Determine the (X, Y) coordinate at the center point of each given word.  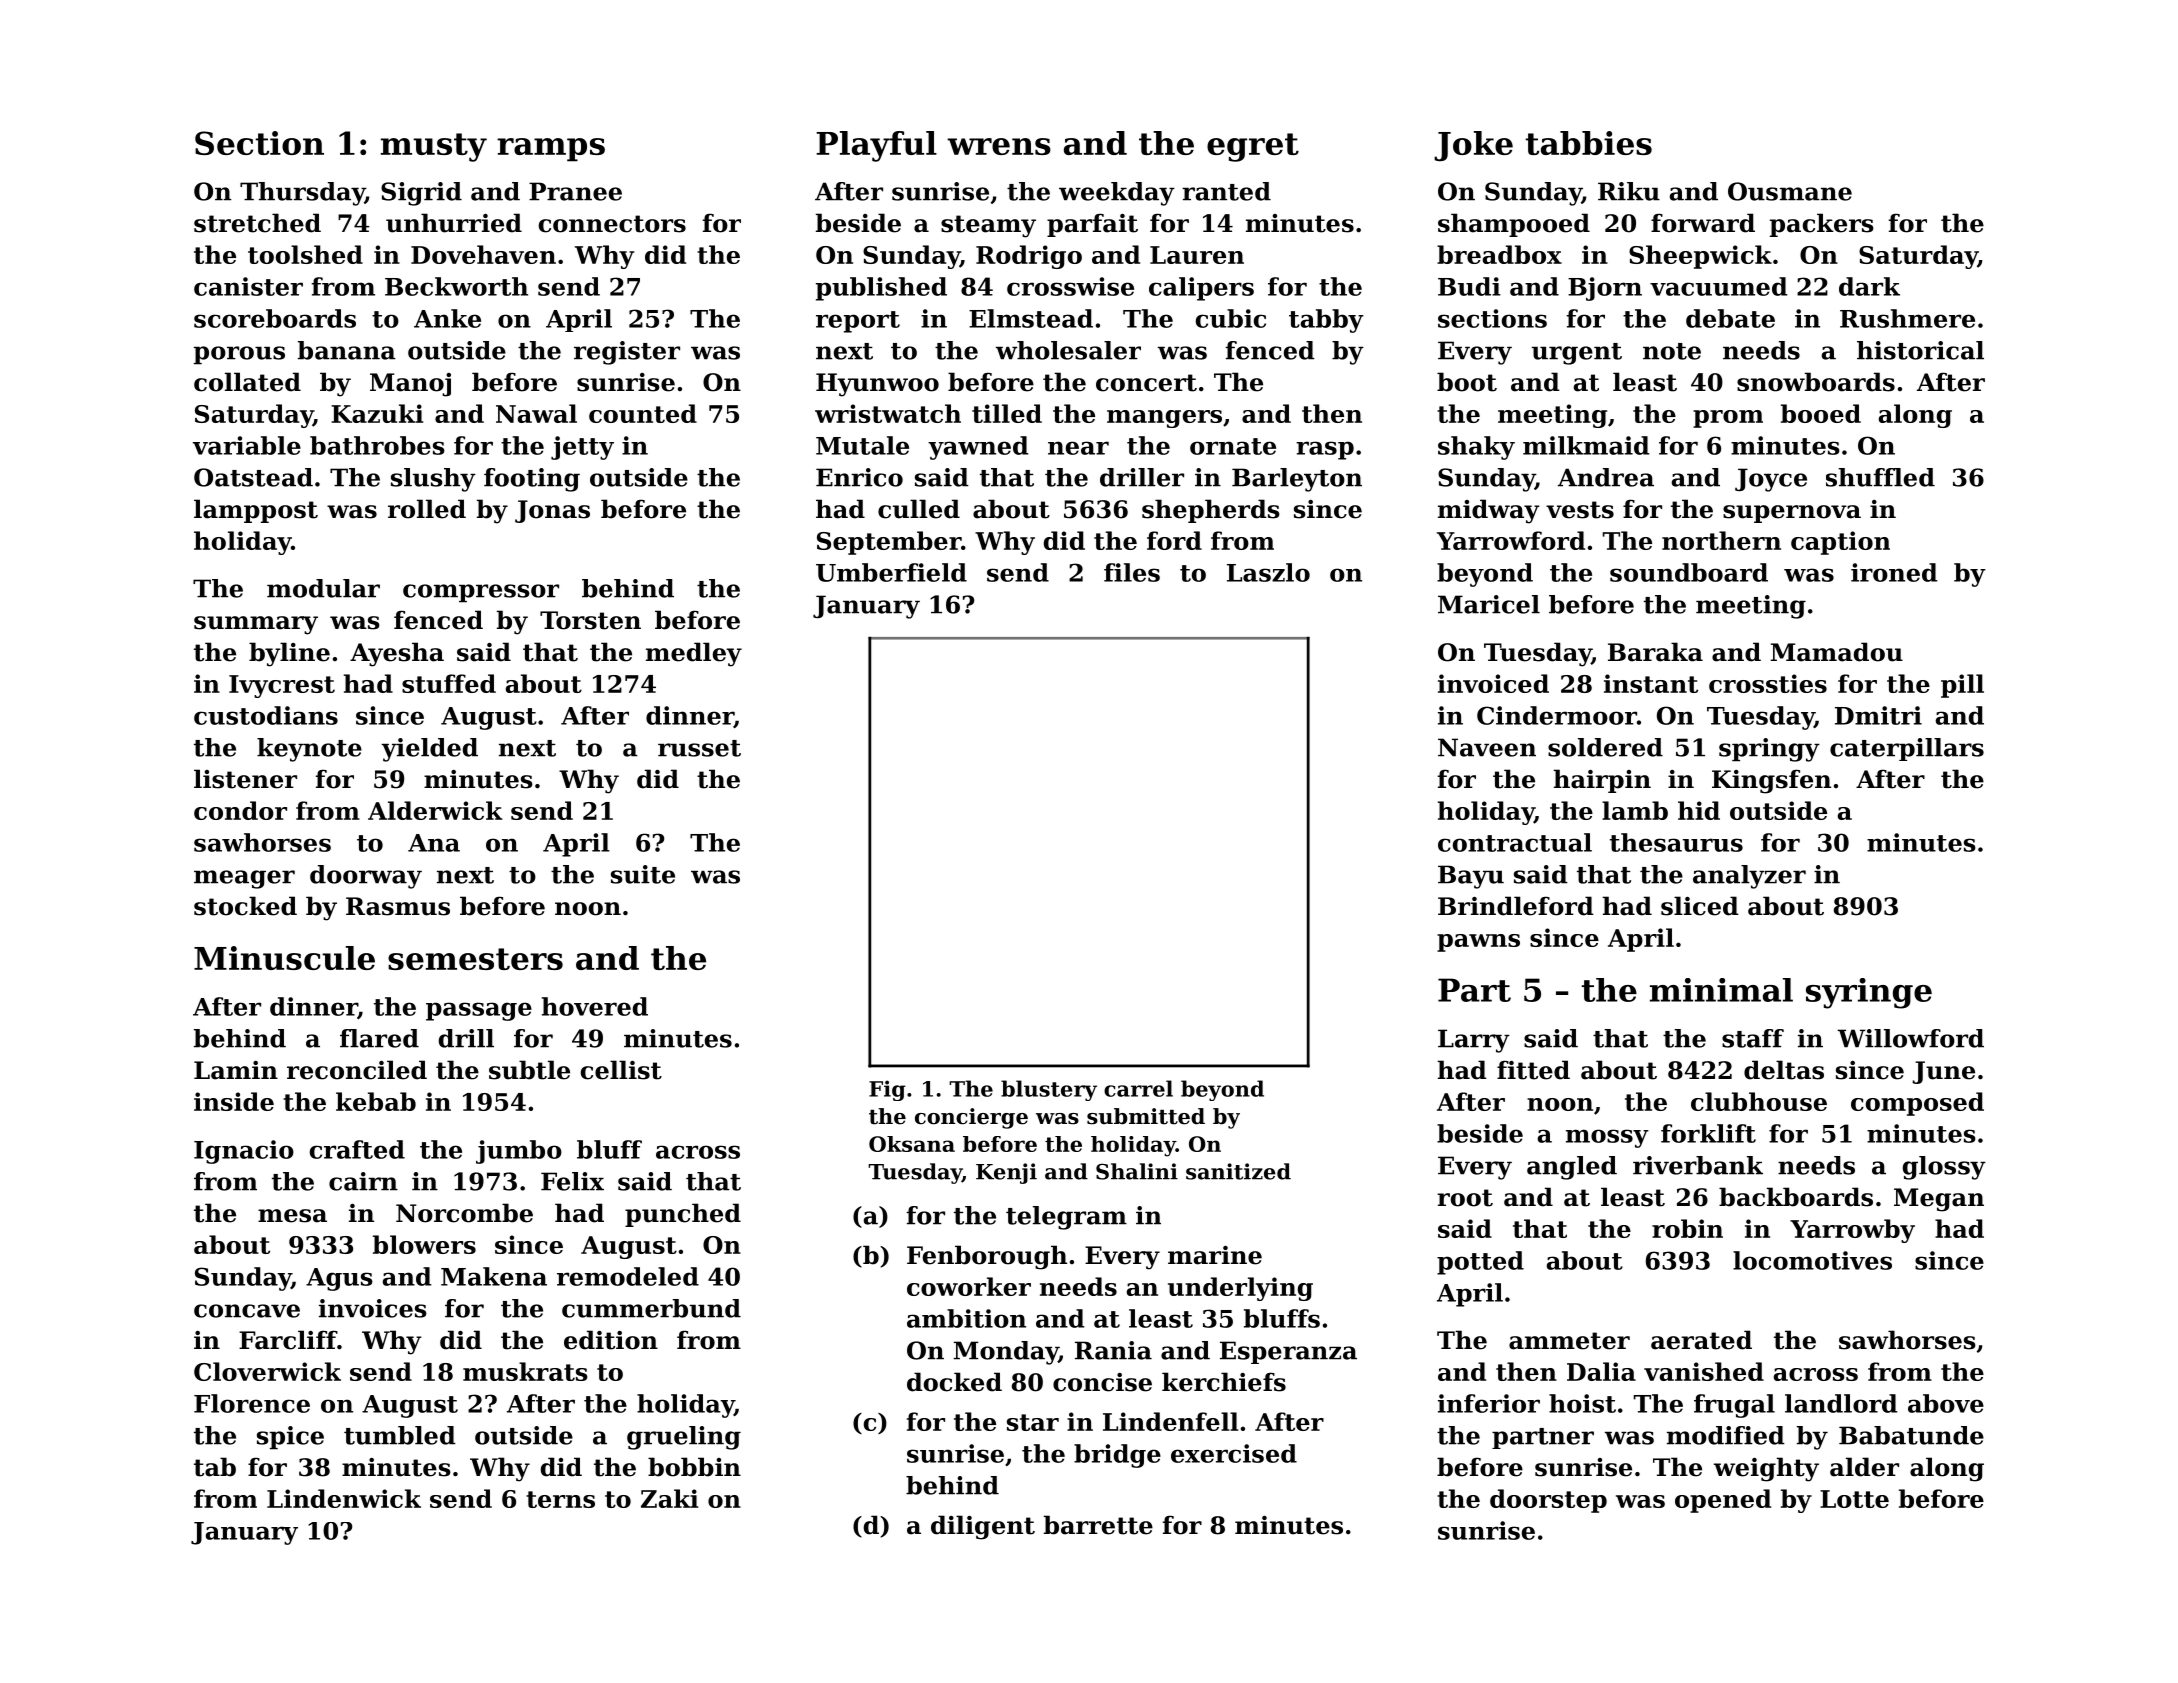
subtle (529, 1070)
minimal (1721, 990)
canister (248, 286)
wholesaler (1068, 350)
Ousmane (1790, 191)
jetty (582, 448)
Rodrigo (1029, 257)
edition (611, 1340)
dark (1869, 286)
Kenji (1006, 1173)
